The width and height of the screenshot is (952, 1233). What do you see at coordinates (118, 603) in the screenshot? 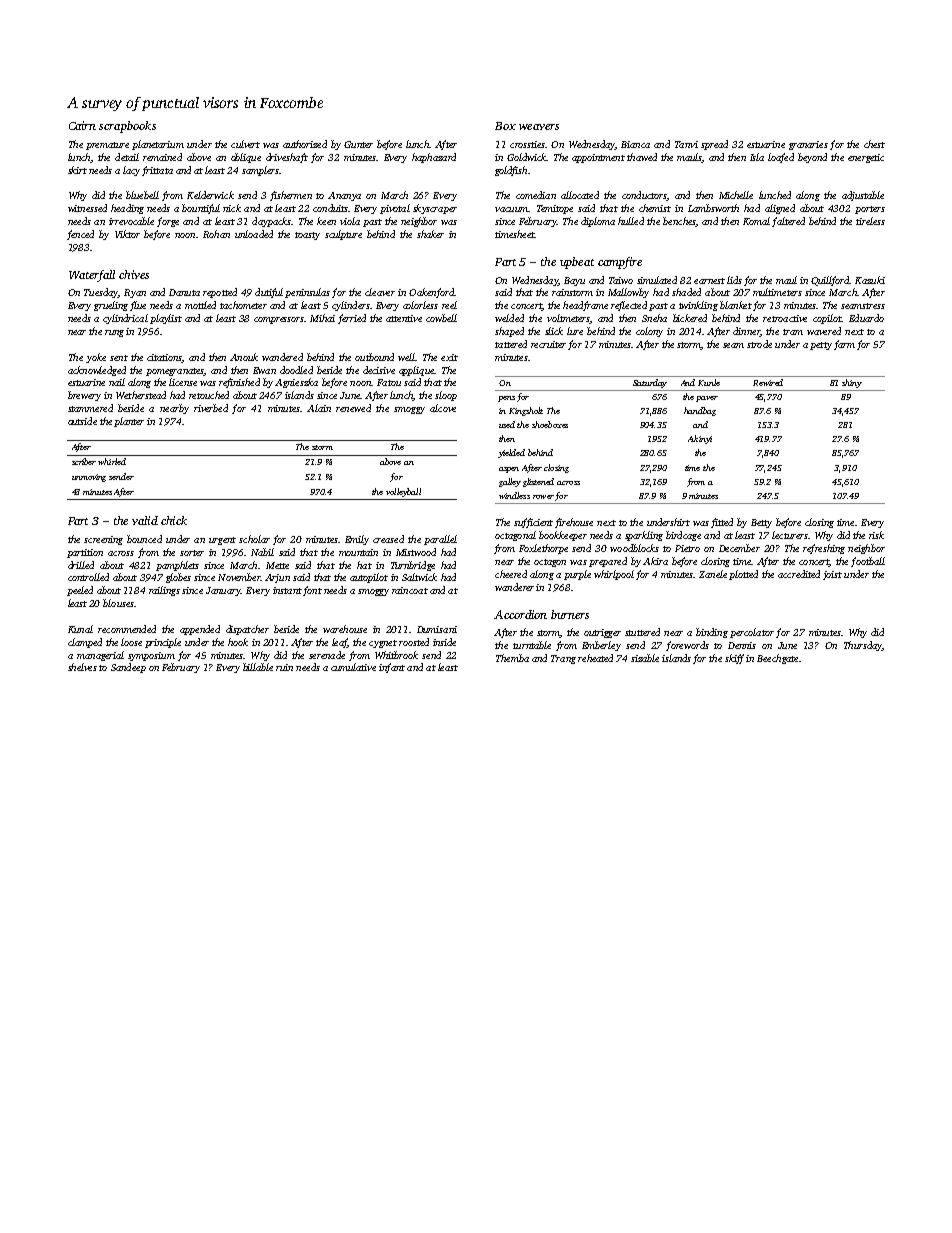
I see `blouses` at bounding box center [118, 603].
